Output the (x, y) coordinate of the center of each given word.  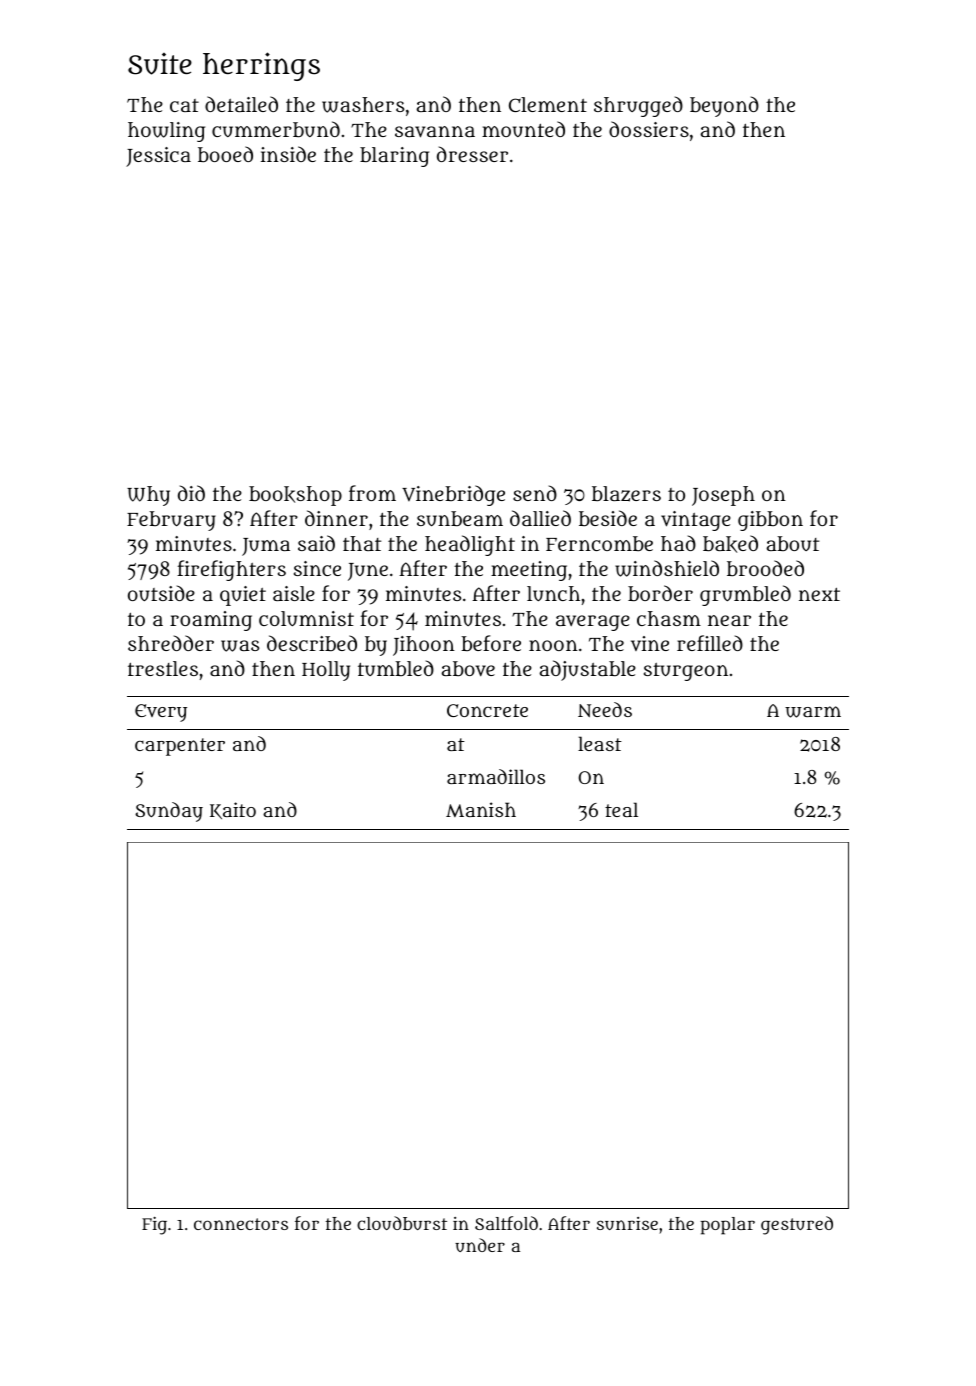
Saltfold (506, 1223)
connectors (241, 1224)
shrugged (638, 106)
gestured (797, 1225)
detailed (241, 104)
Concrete (487, 710)
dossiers (649, 129)
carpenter (180, 747)
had (678, 543)
